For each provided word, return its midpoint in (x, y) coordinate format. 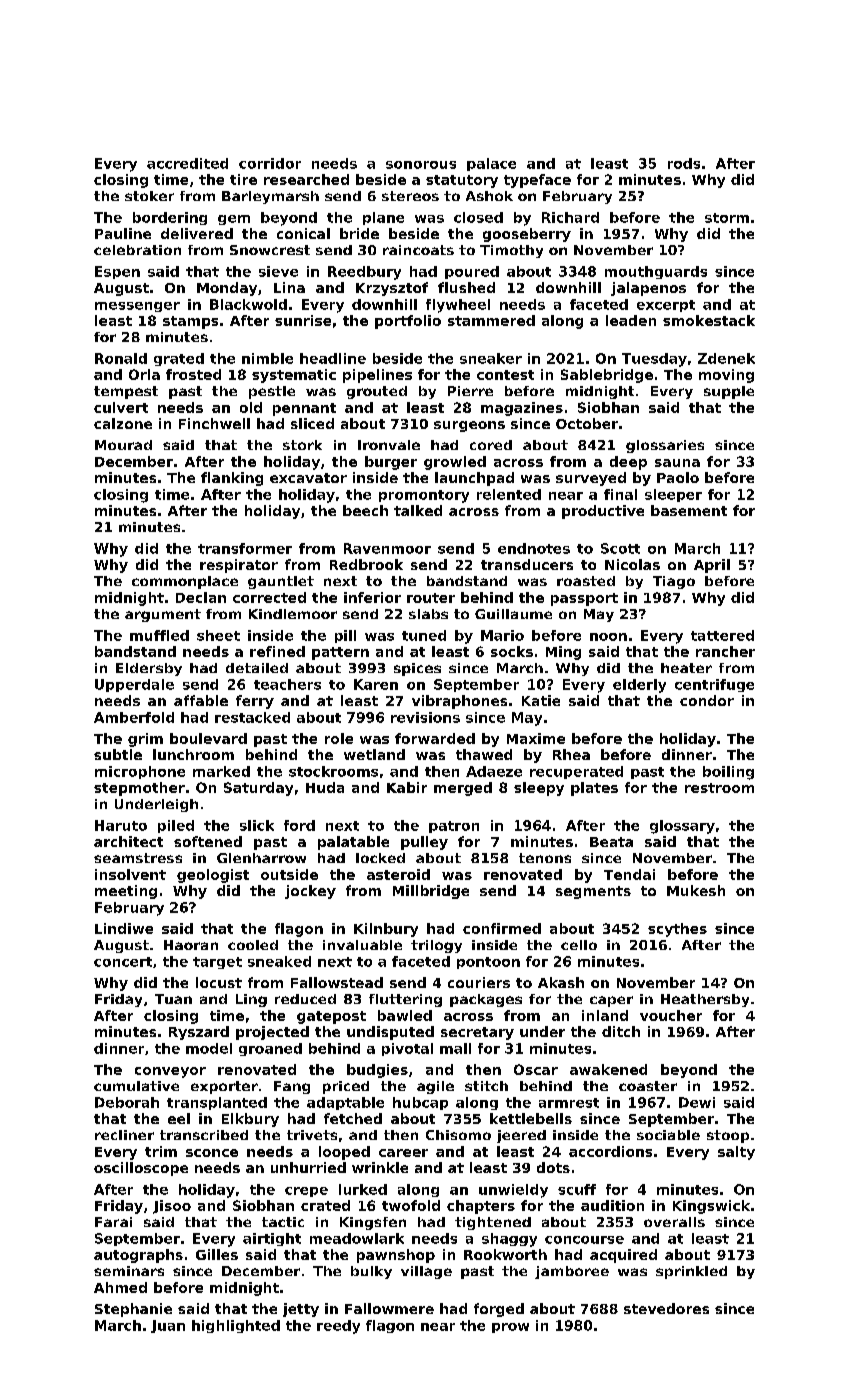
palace (491, 164)
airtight (272, 1239)
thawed (484, 754)
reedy (338, 1327)
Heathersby (705, 1000)
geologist (213, 876)
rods (684, 163)
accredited (187, 163)
